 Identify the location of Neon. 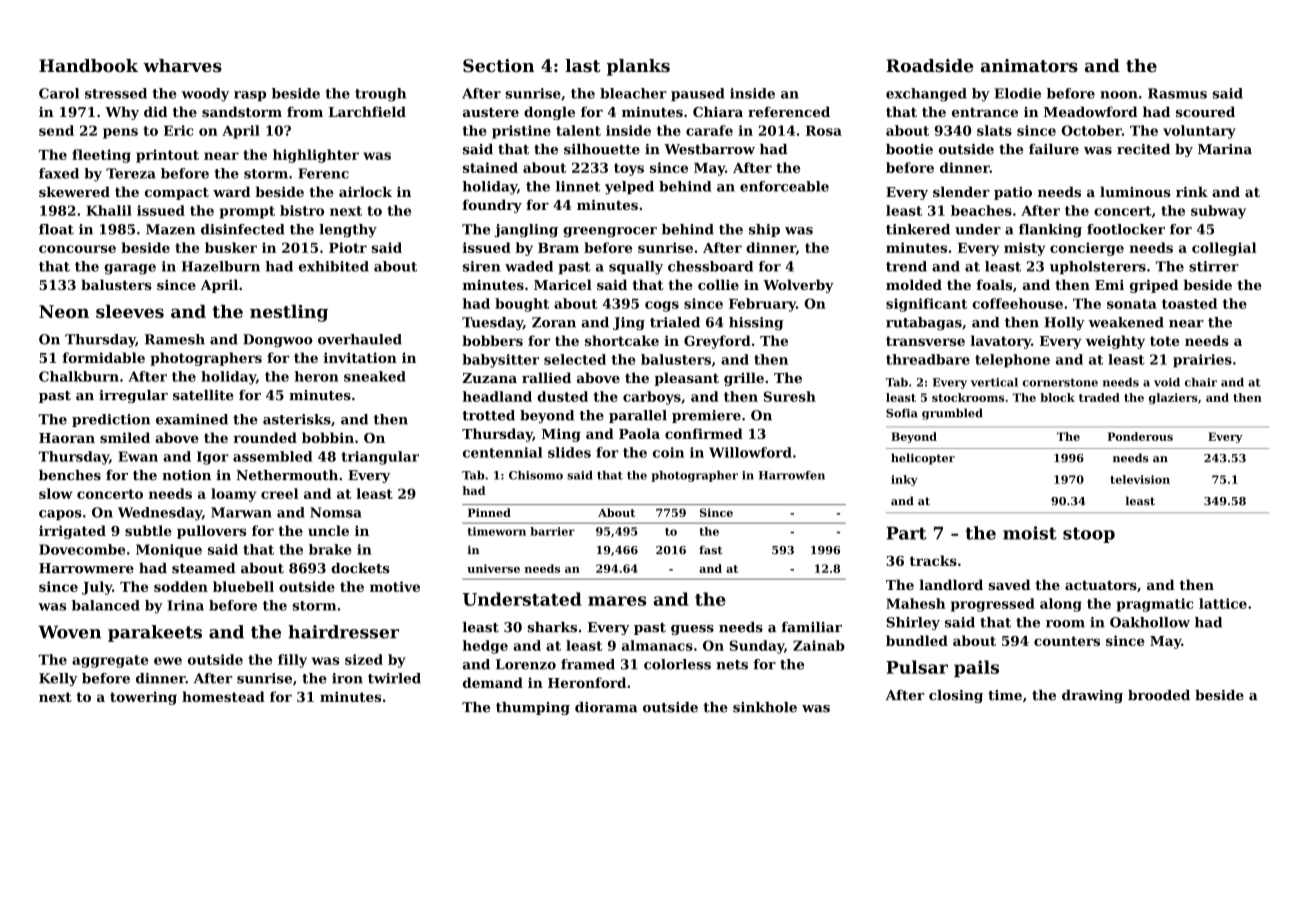
(64, 311).
